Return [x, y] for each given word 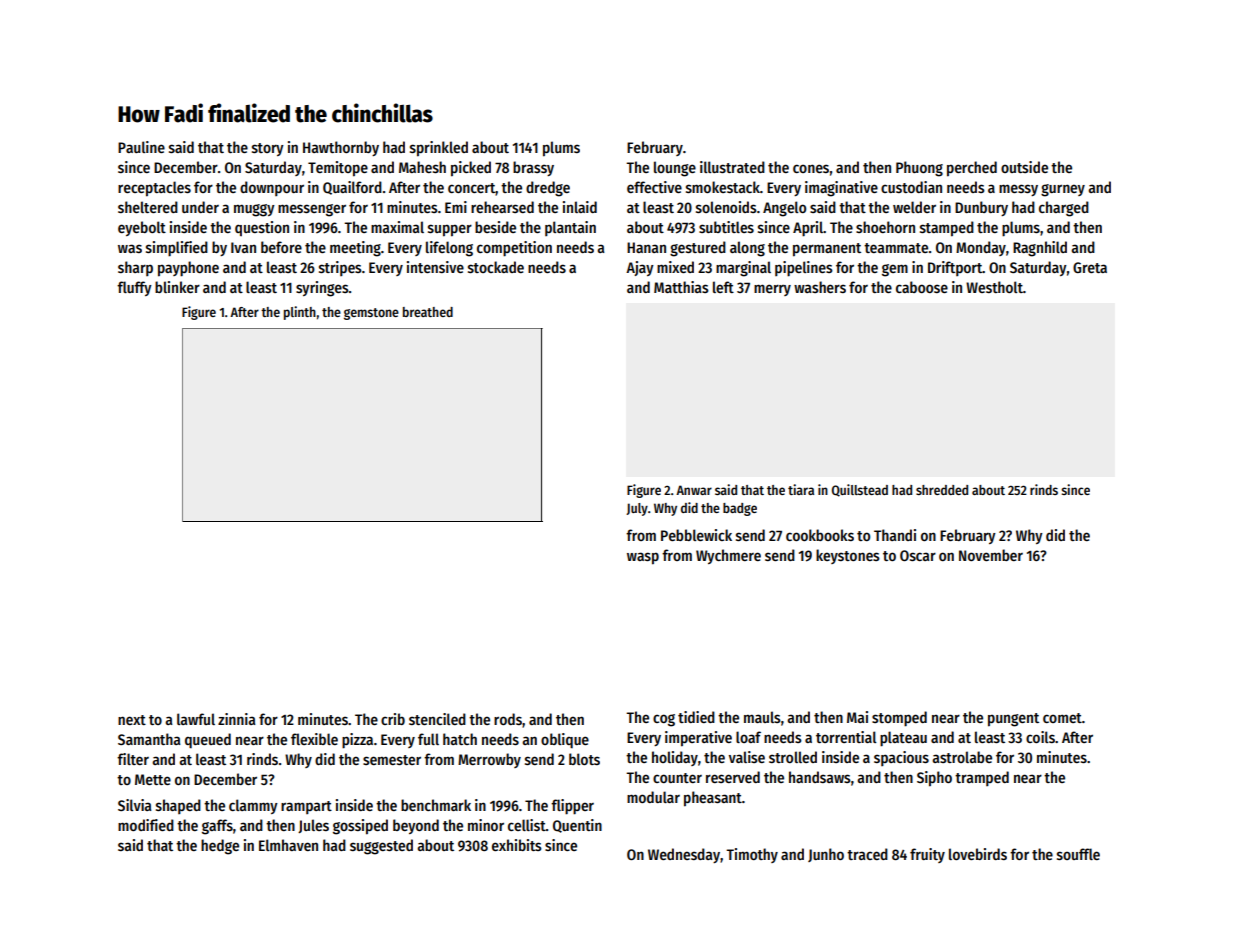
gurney [1063, 190]
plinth [300, 313]
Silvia [135, 805]
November [991, 555]
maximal [397, 227]
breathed [428, 312]
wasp [643, 558]
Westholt [994, 287]
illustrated [732, 167]
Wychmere [728, 556]
